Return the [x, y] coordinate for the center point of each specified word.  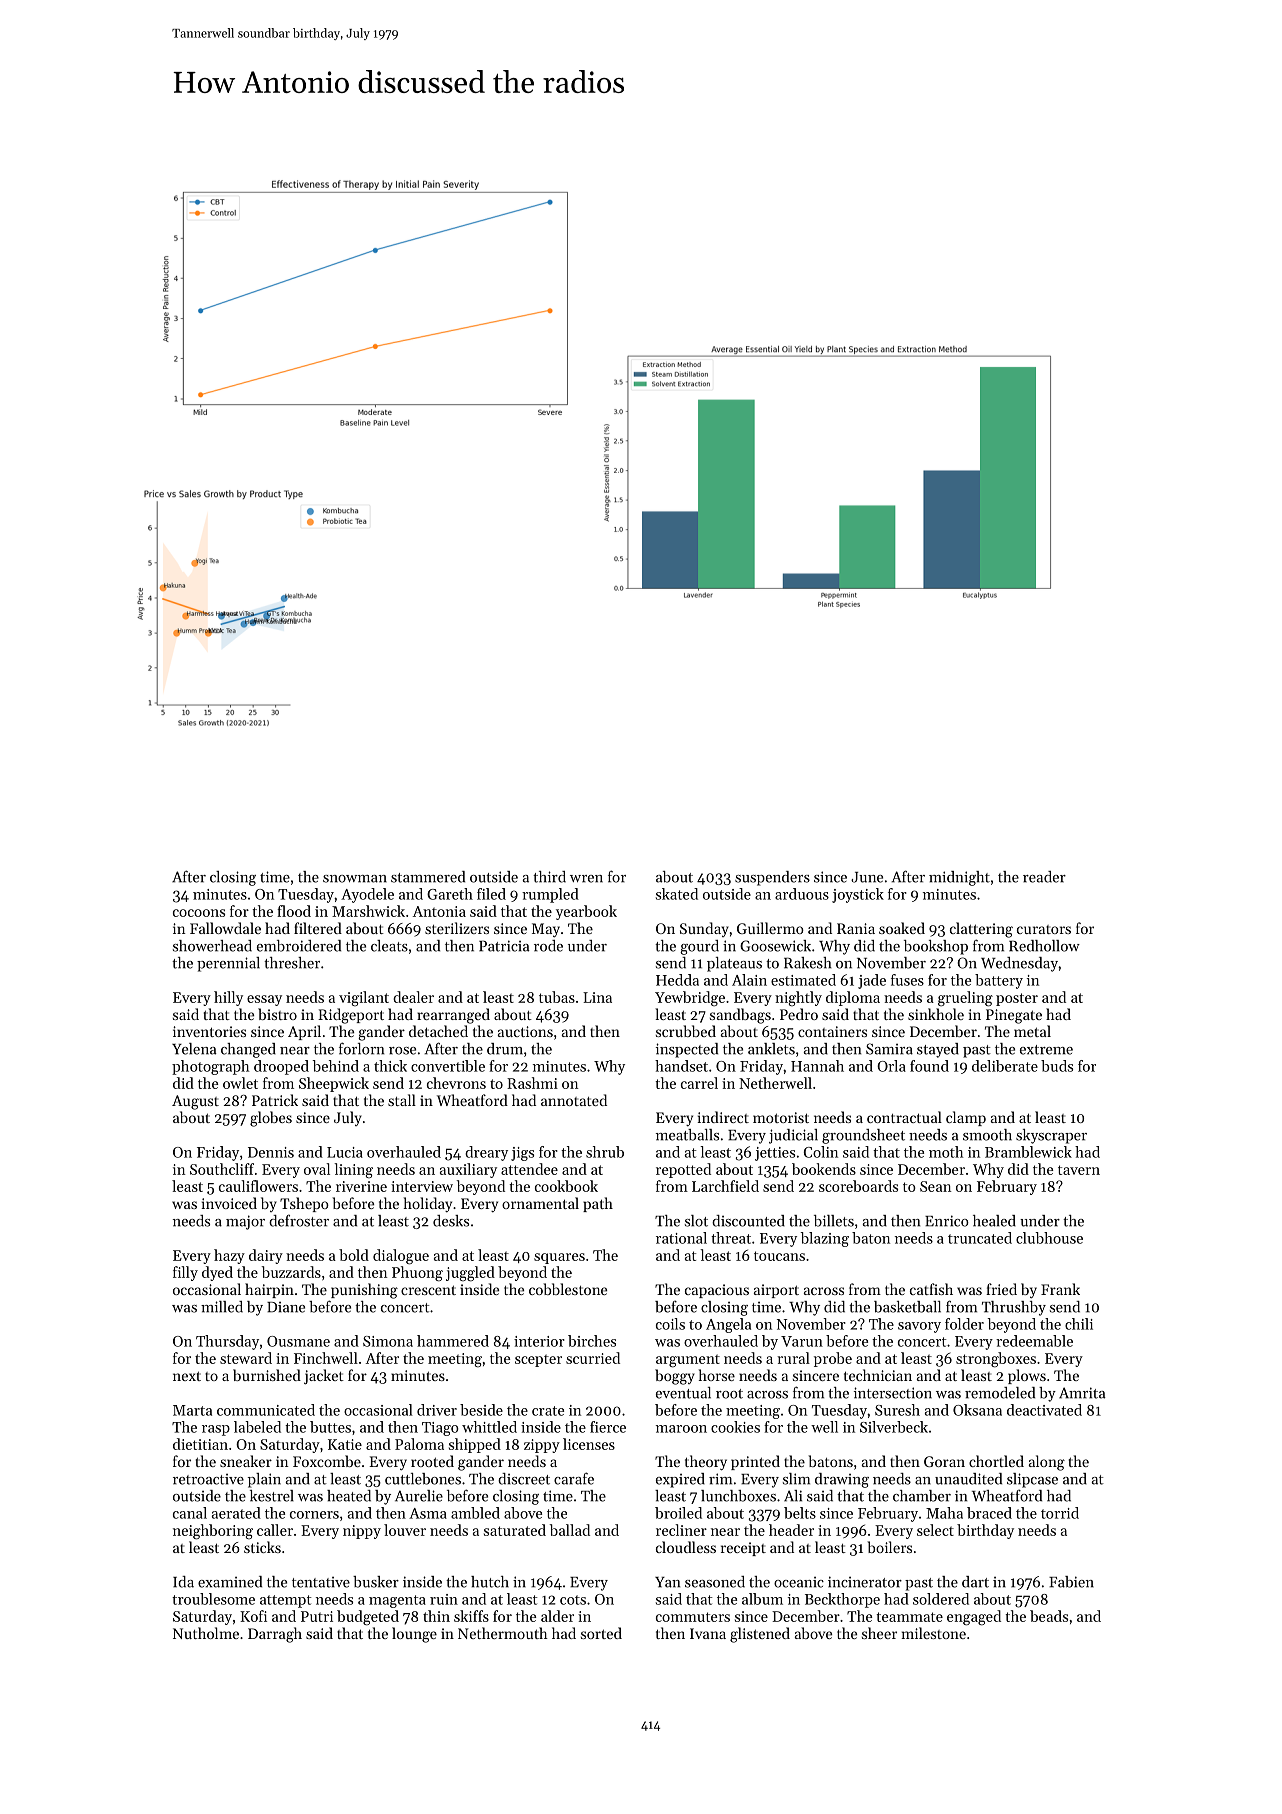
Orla [891, 1066]
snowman [355, 879]
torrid [1060, 1513]
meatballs [687, 1135]
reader [1044, 877]
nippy [362, 1532]
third [549, 877]
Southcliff [222, 1169]
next [187, 1376]
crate [548, 1411]
